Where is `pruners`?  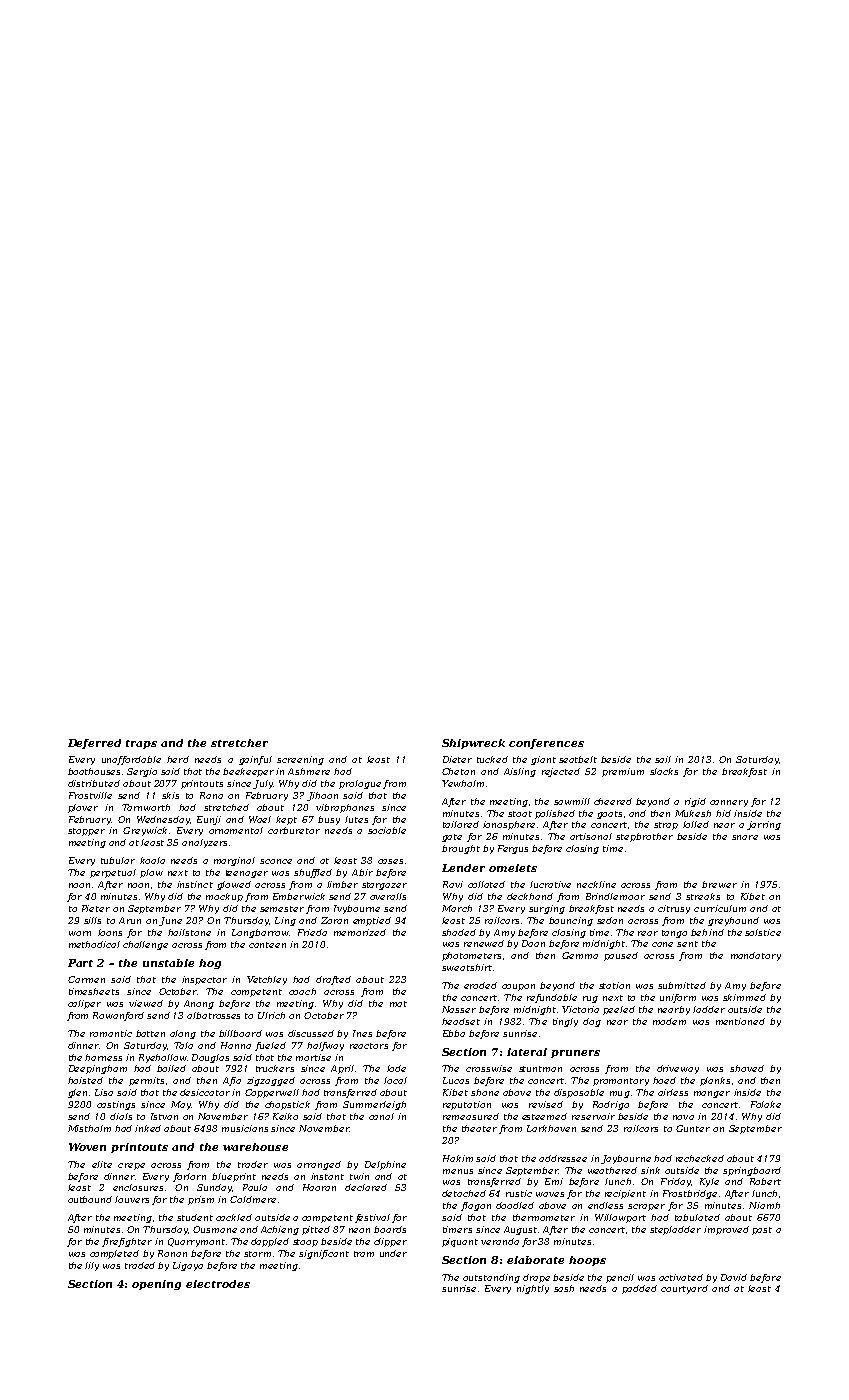 pruners is located at coordinates (575, 1054).
